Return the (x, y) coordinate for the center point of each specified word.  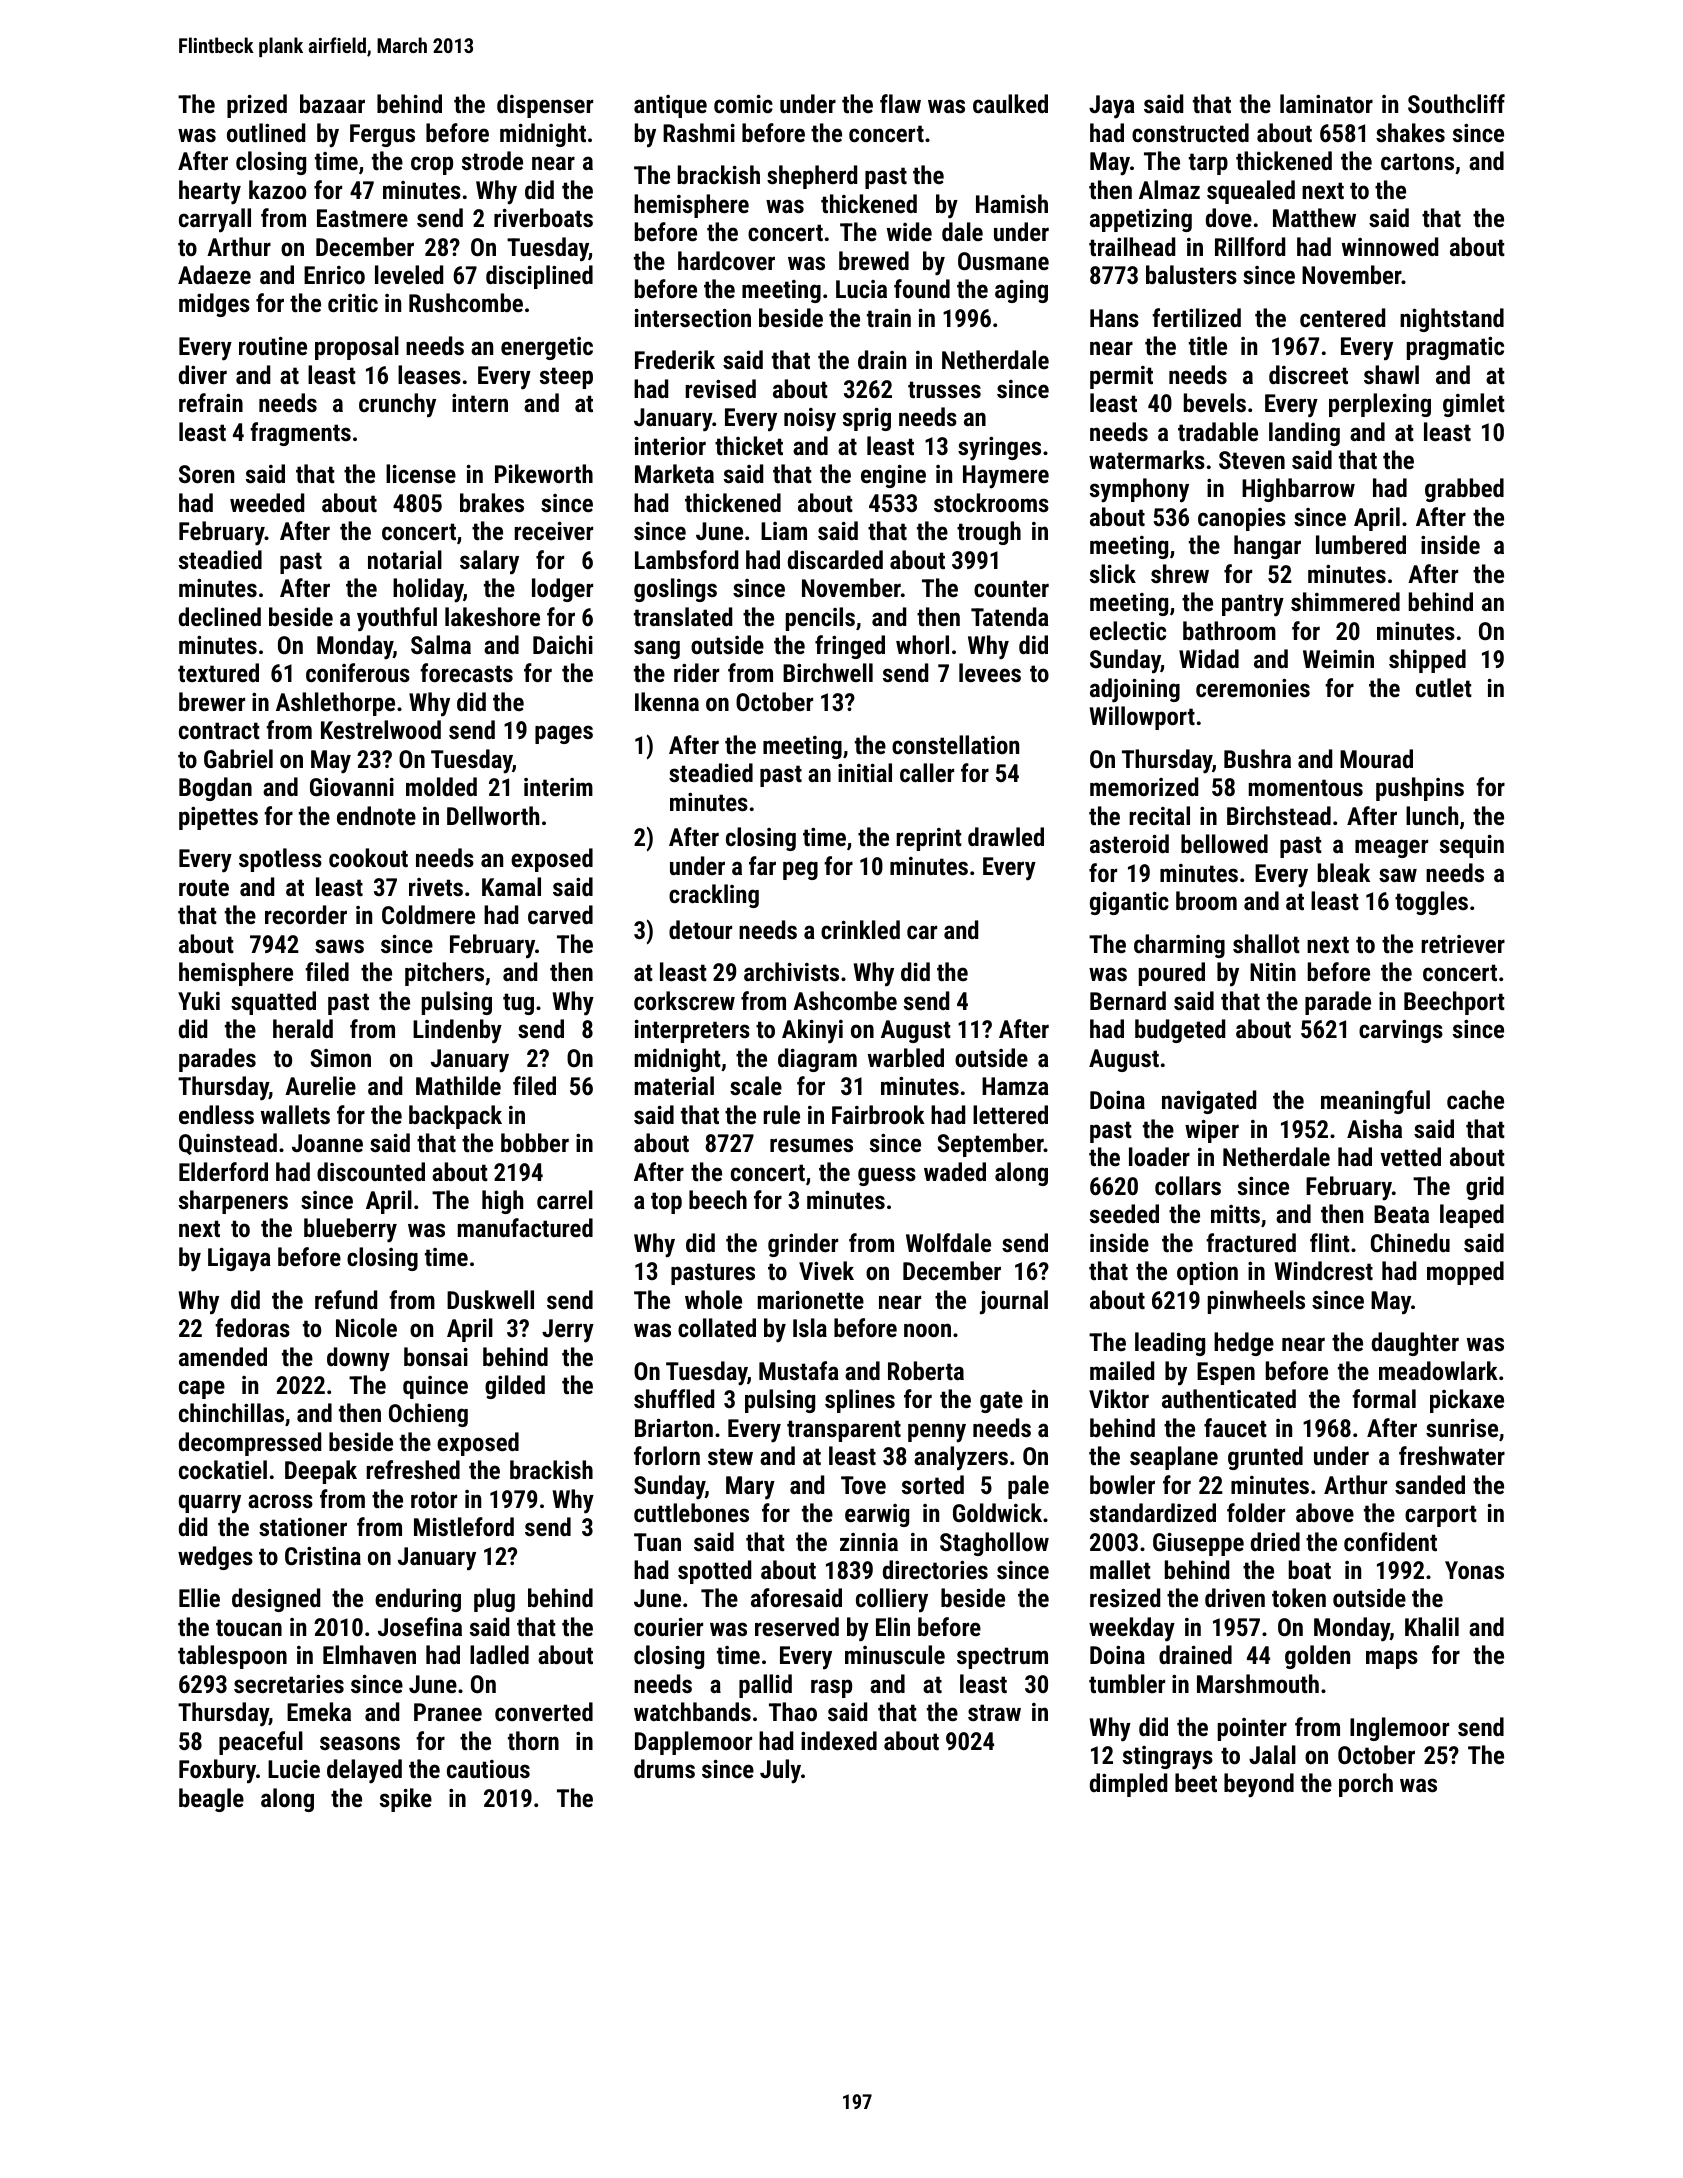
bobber (535, 1142)
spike (406, 1800)
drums (664, 1768)
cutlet (1444, 687)
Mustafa (799, 1370)
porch (1366, 1785)
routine (273, 346)
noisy (810, 420)
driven (1235, 1597)
